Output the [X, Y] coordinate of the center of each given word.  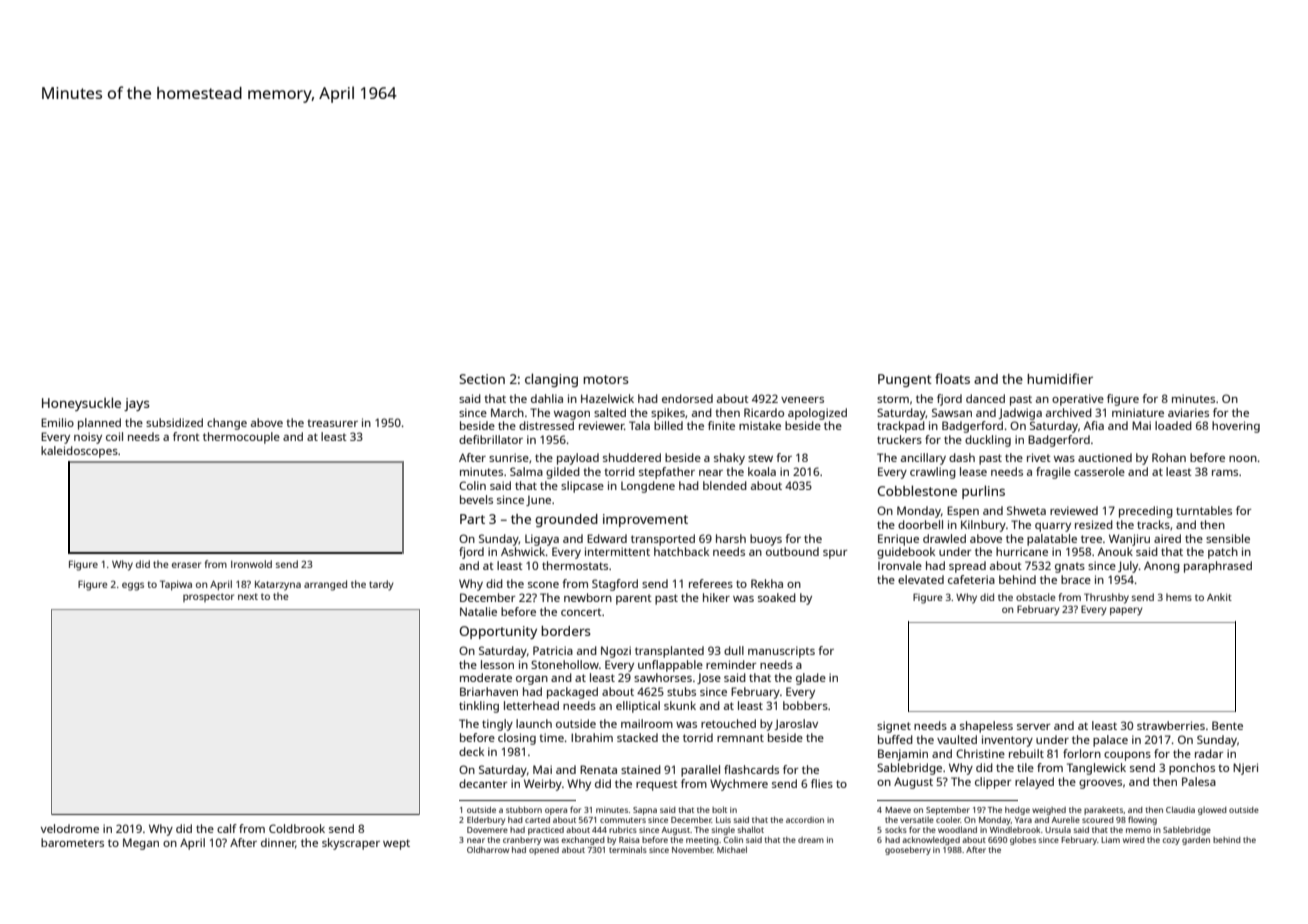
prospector [208, 597]
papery [1126, 611]
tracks [1153, 524]
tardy [381, 585]
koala [762, 471]
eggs [133, 586]
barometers [72, 842]
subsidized [174, 422]
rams [1225, 473]
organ [532, 680]
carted [537, 820]
